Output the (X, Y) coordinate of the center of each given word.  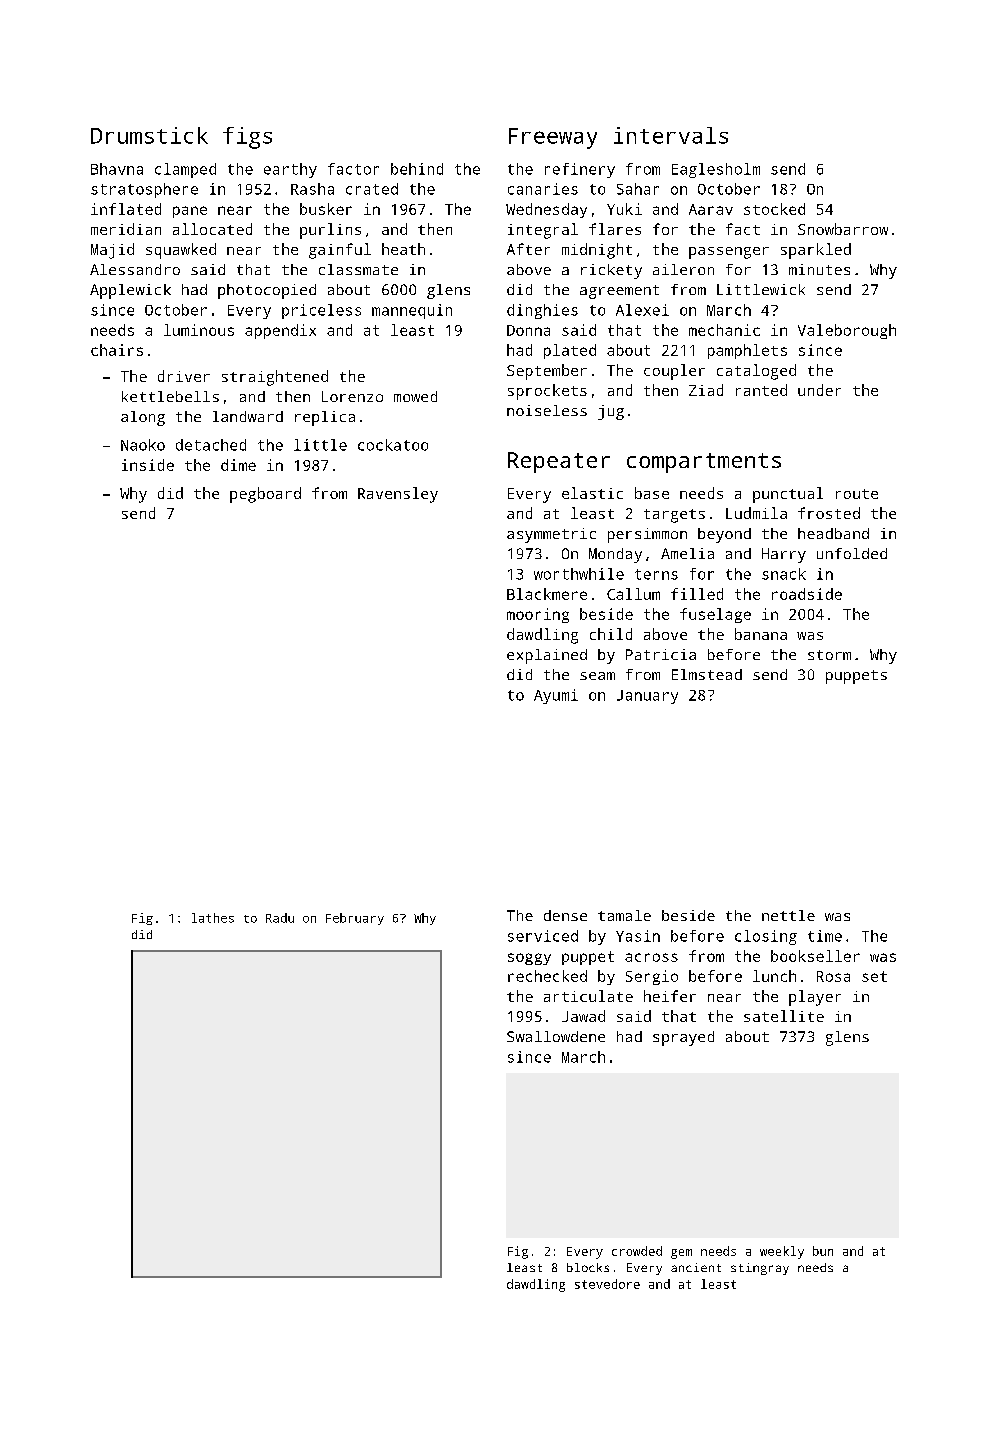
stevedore (607, 1284)
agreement (619, 292)
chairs (117, 350)
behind (417, 169)
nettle (788, 915)
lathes (213, 918)
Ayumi (556, 696)
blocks (588, 1267)
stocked (774, 209)
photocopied (267, 291)
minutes (819, 269)
